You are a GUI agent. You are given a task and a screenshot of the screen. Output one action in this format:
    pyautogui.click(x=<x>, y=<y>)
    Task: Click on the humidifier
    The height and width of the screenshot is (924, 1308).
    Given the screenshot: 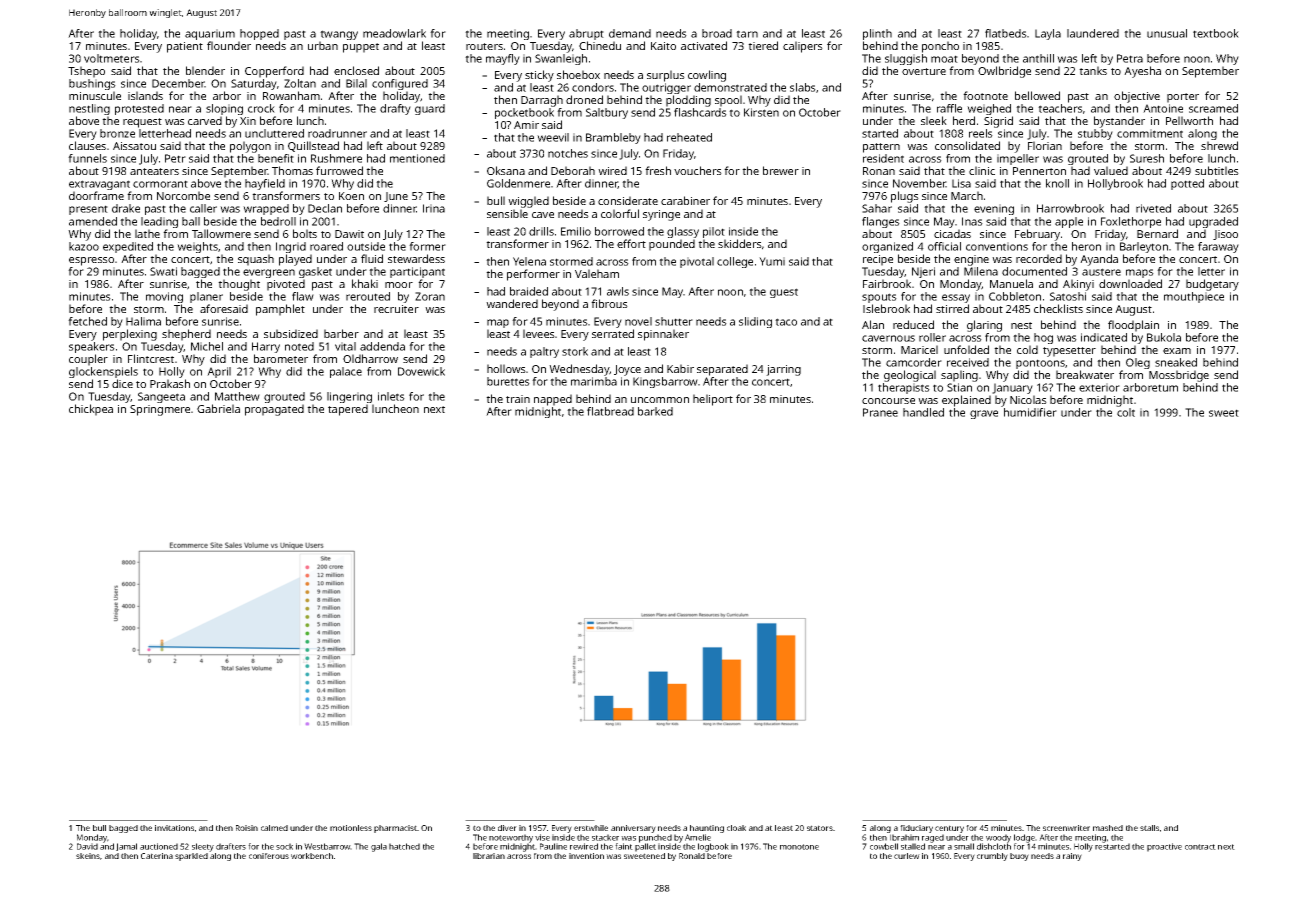 What is the action you would take?
    pyautogui.click(x=1030, y=412)
